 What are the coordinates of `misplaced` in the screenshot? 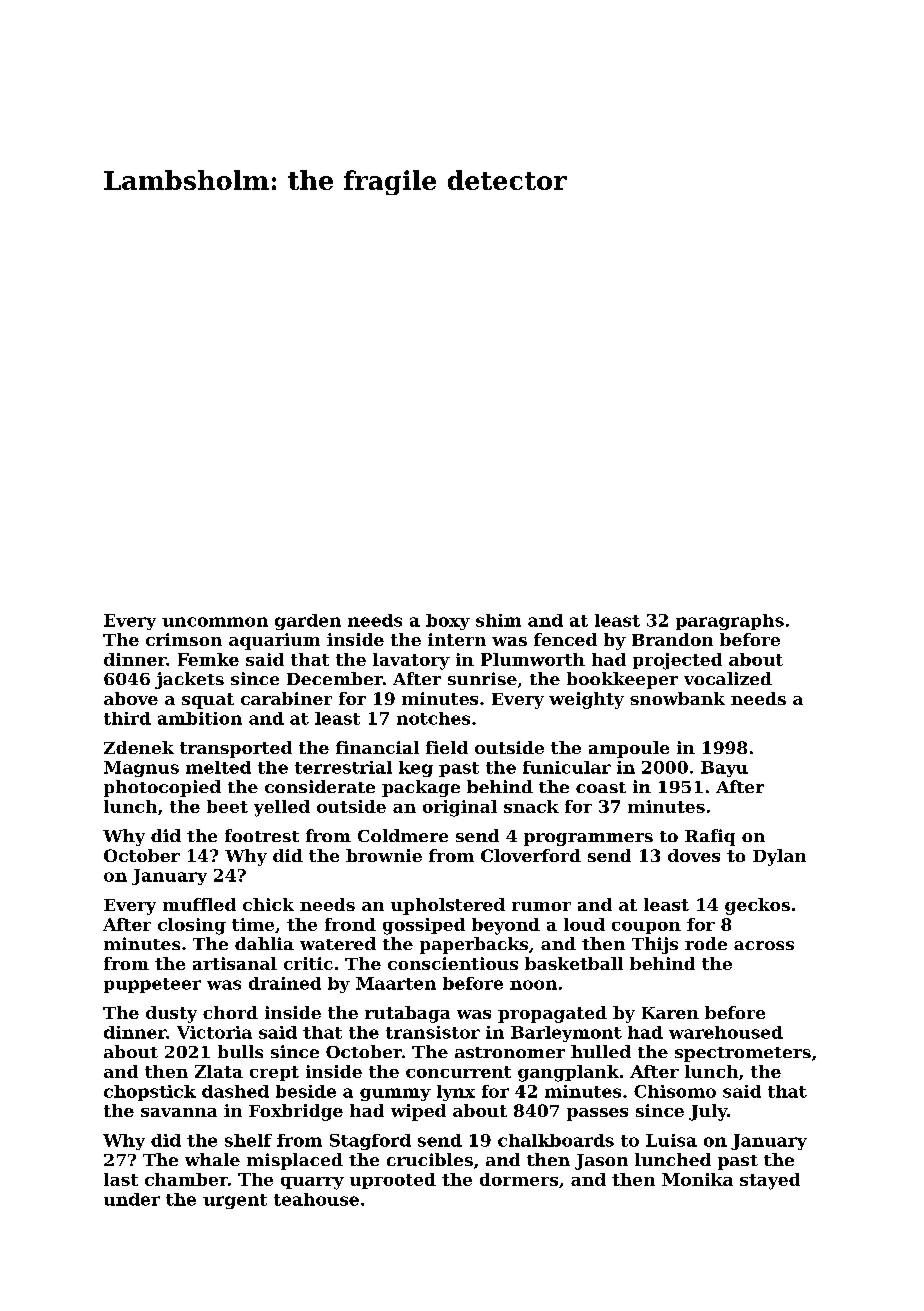 It's located at (295, 1161).
